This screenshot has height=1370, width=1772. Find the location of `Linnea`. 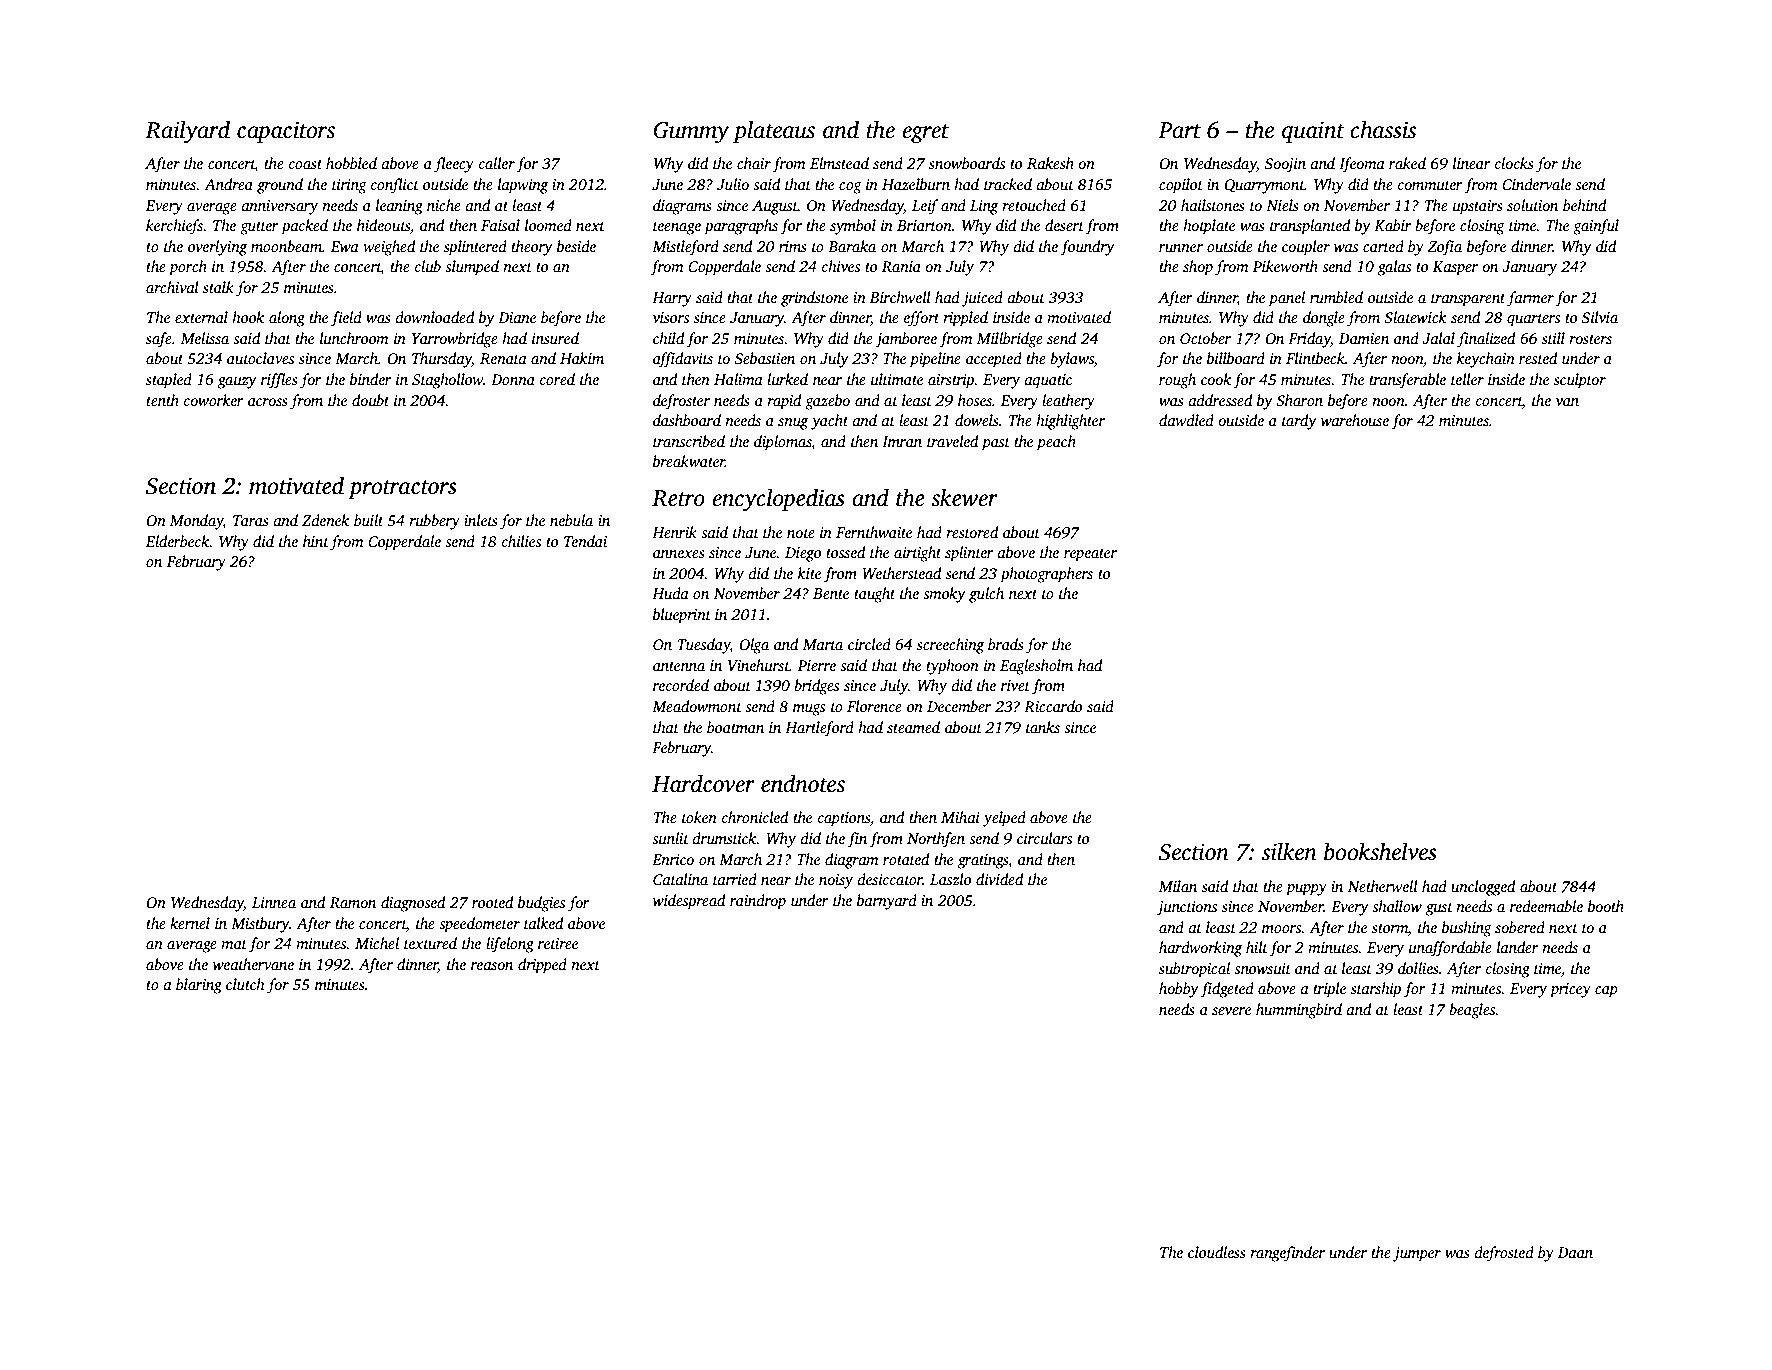

Linnea is located at coordinates (274, 902).
